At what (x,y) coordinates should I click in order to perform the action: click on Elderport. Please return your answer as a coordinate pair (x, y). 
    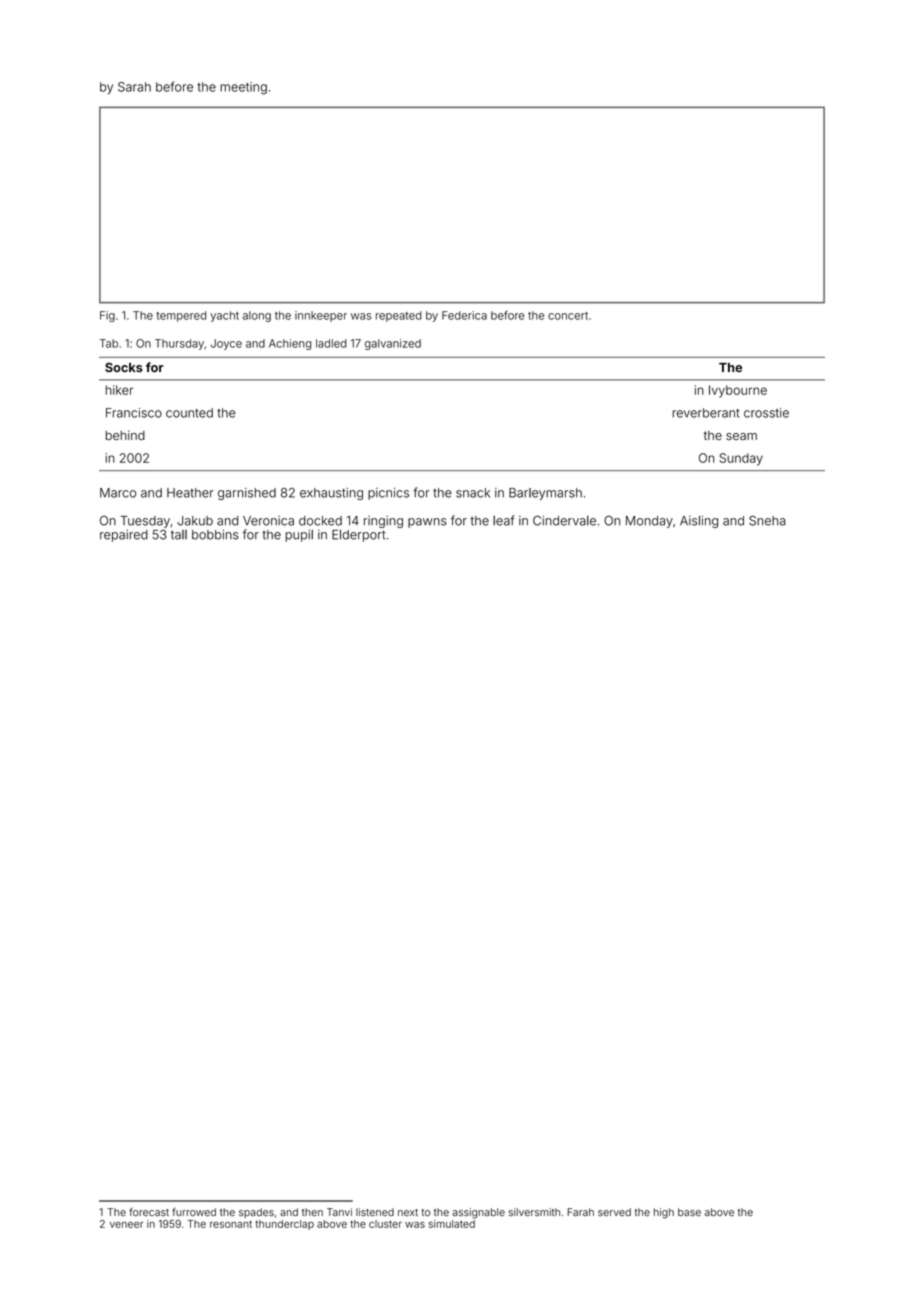
    Looking at the image, I should click on (359, 536).
